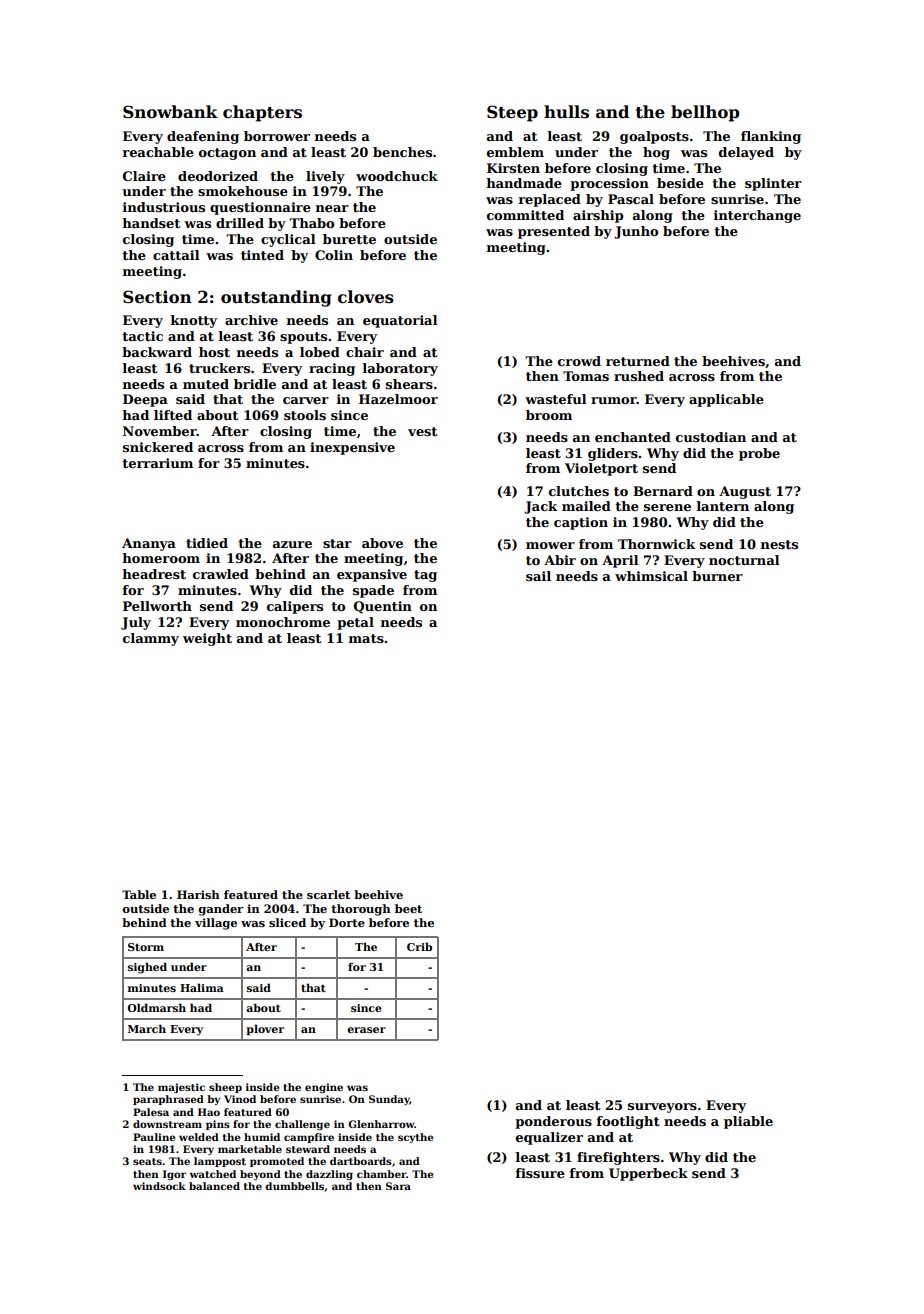 The height and width of the screenshot is (1314, 924). What do you see at coordinates (260, 1175) in the screenshot?
I see `beyond` at bounding box center [260, 1175].
